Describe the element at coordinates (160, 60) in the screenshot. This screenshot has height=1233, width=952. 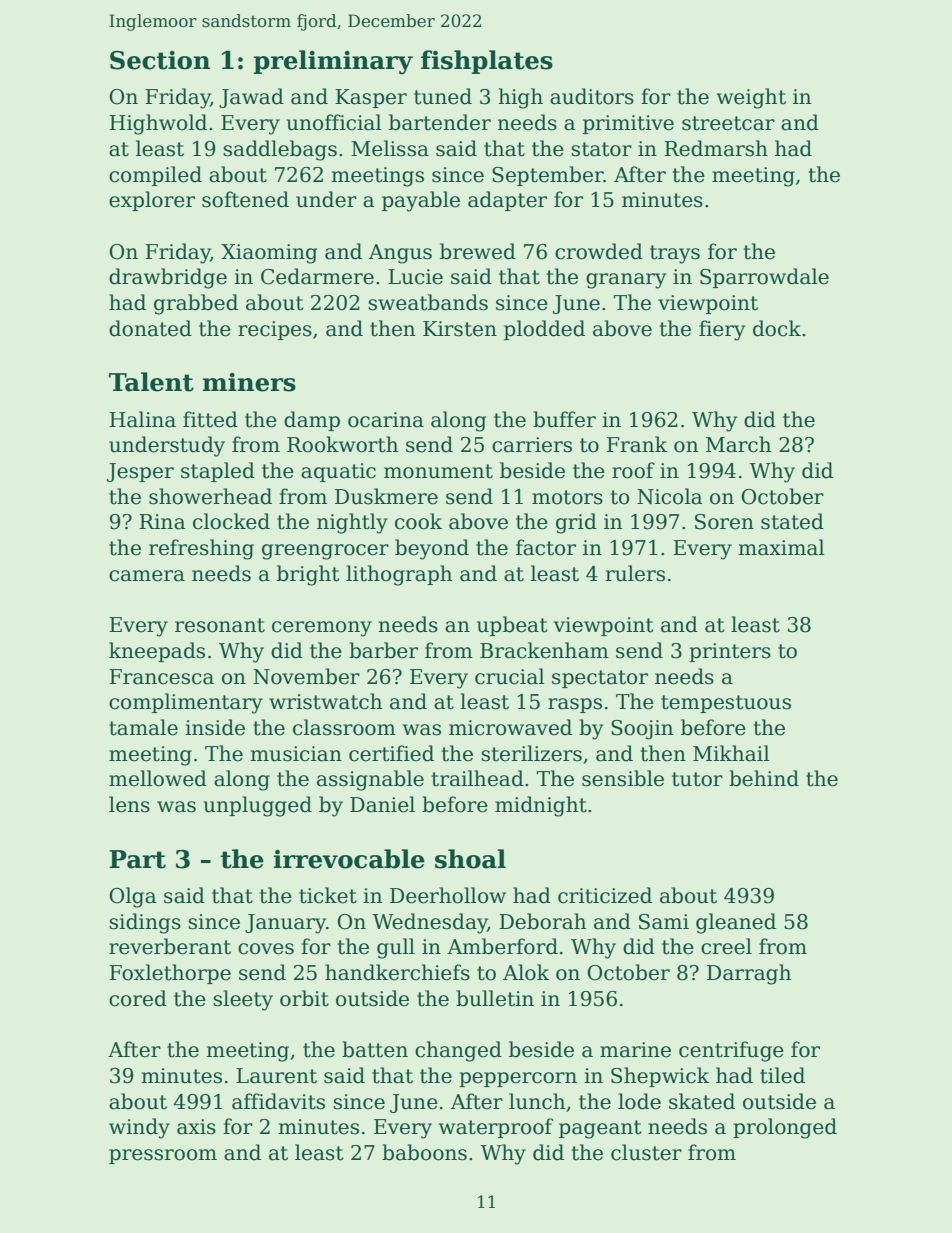
I see `Section` at that location.
